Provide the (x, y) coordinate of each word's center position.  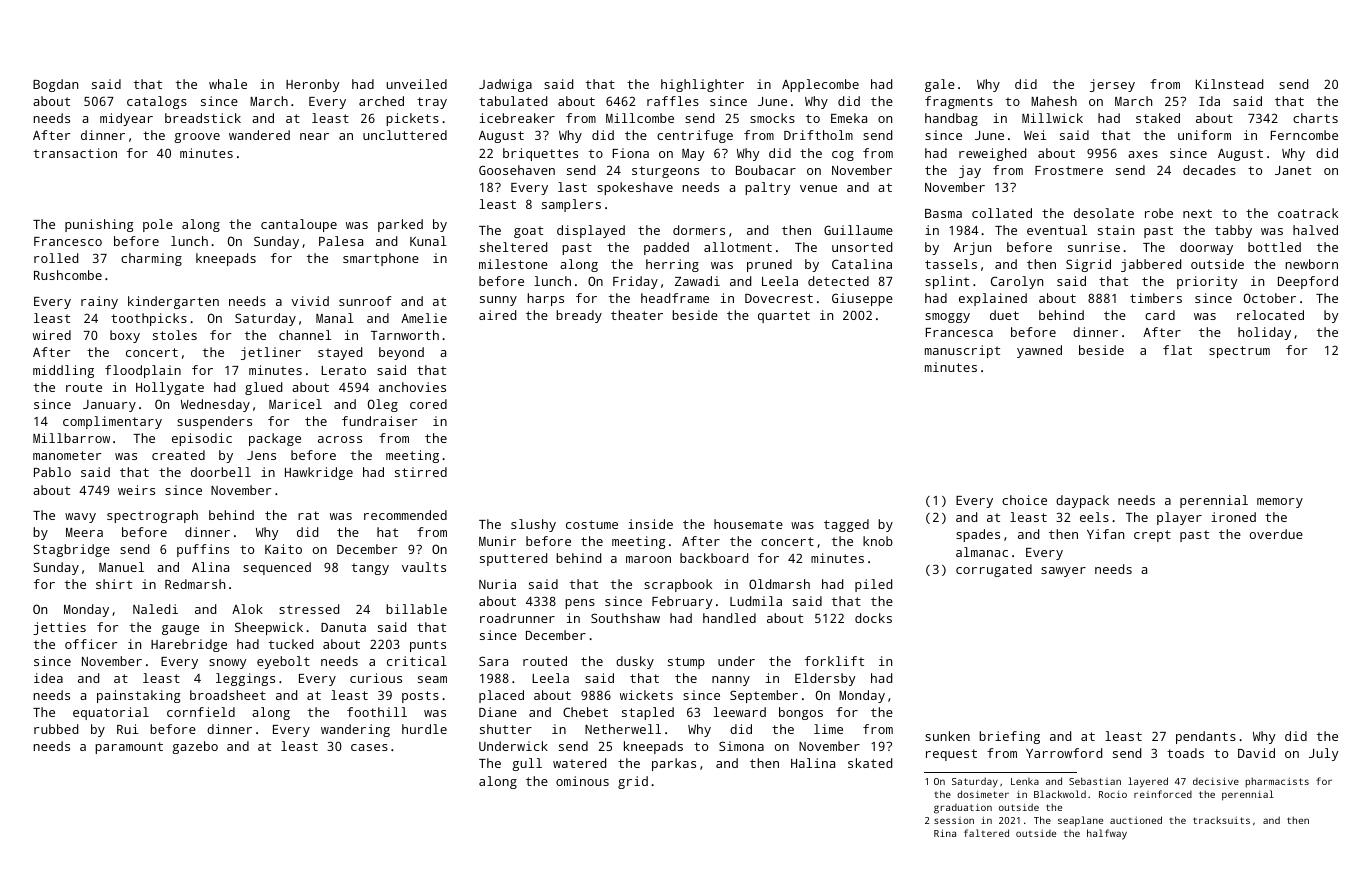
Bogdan (55, 85)
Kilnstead (1229, 84)
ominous (582, 781)
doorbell (221, 472)
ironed (1233, 517)
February (682, 602)
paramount (129, 748)
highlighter (702, 85)
